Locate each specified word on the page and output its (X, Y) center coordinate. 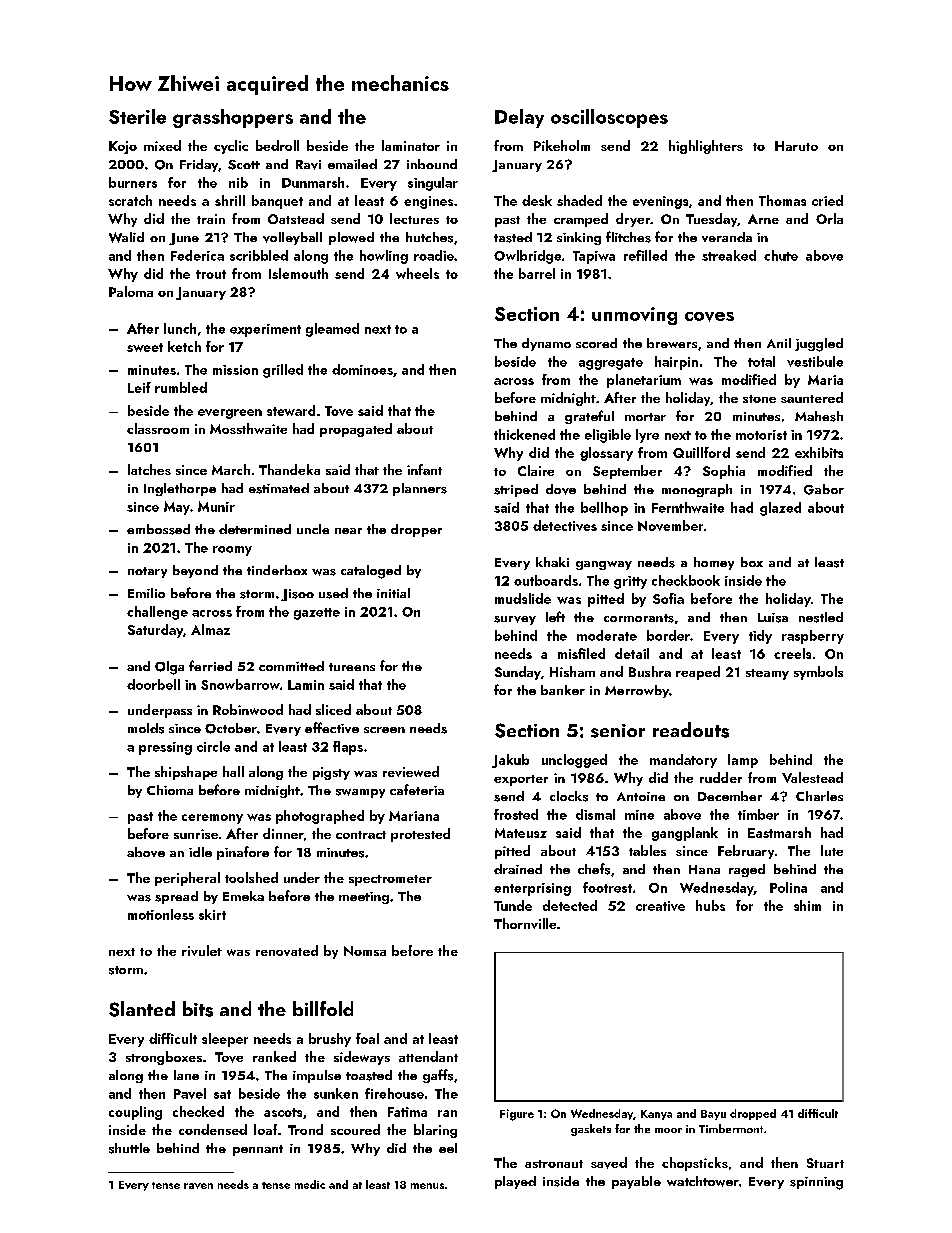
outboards (546, 580)
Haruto (796, 146)
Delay (519, 118)
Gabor (824, 489)
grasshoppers (233, 118)
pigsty (331, 773)
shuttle (129, 1148)
